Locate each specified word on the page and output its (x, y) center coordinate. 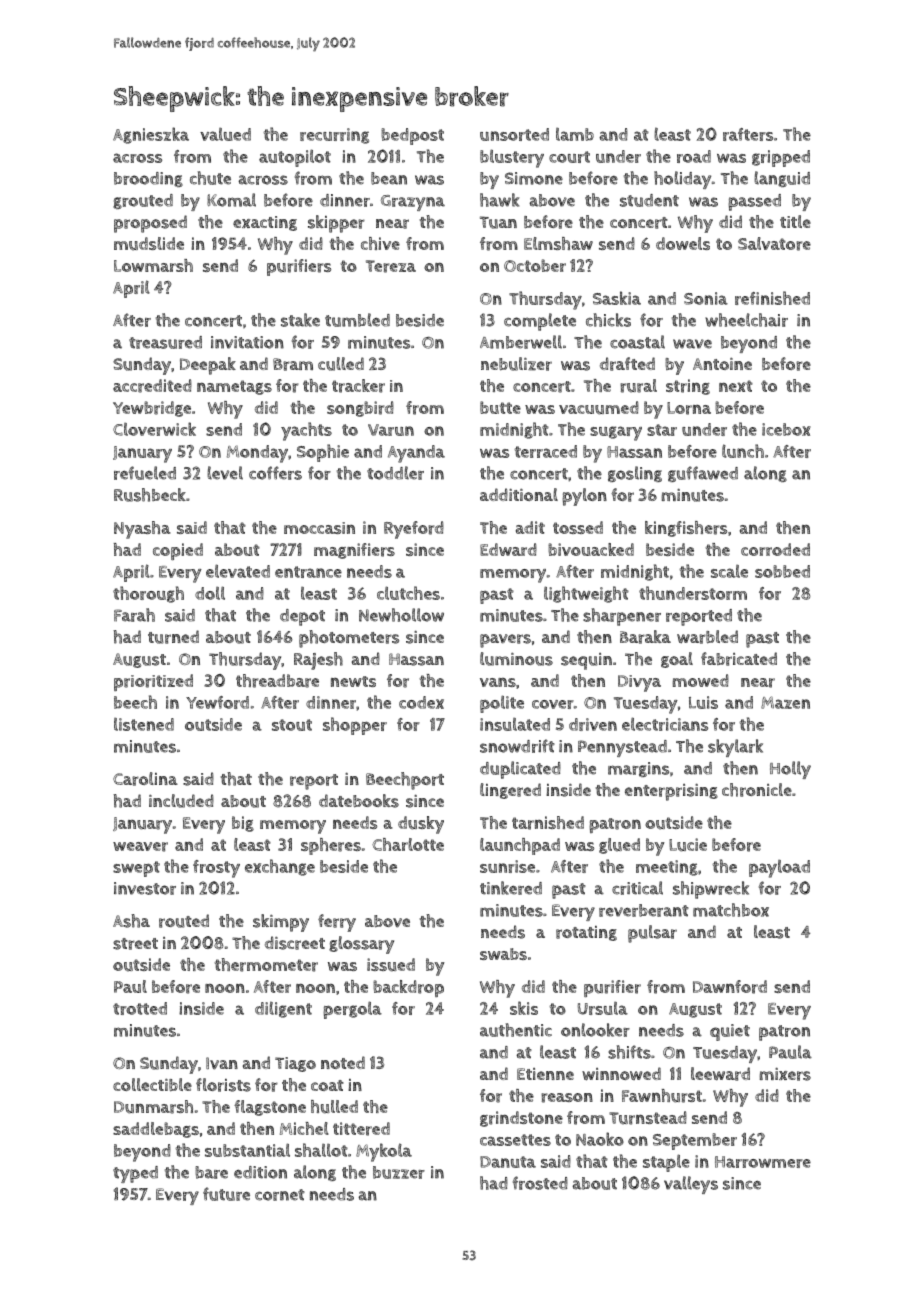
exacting (265, 223)
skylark (735, 748)
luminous (516, 659)
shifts (629, 1052)
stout (292, 725)
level (225, 473)
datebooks (359, 801)
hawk (499, 200)
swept (136, 869)
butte (500, 407)
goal (677, 660)
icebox (786, 429)
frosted (540, 1183)
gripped (781, 158)
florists (223, 1085)
